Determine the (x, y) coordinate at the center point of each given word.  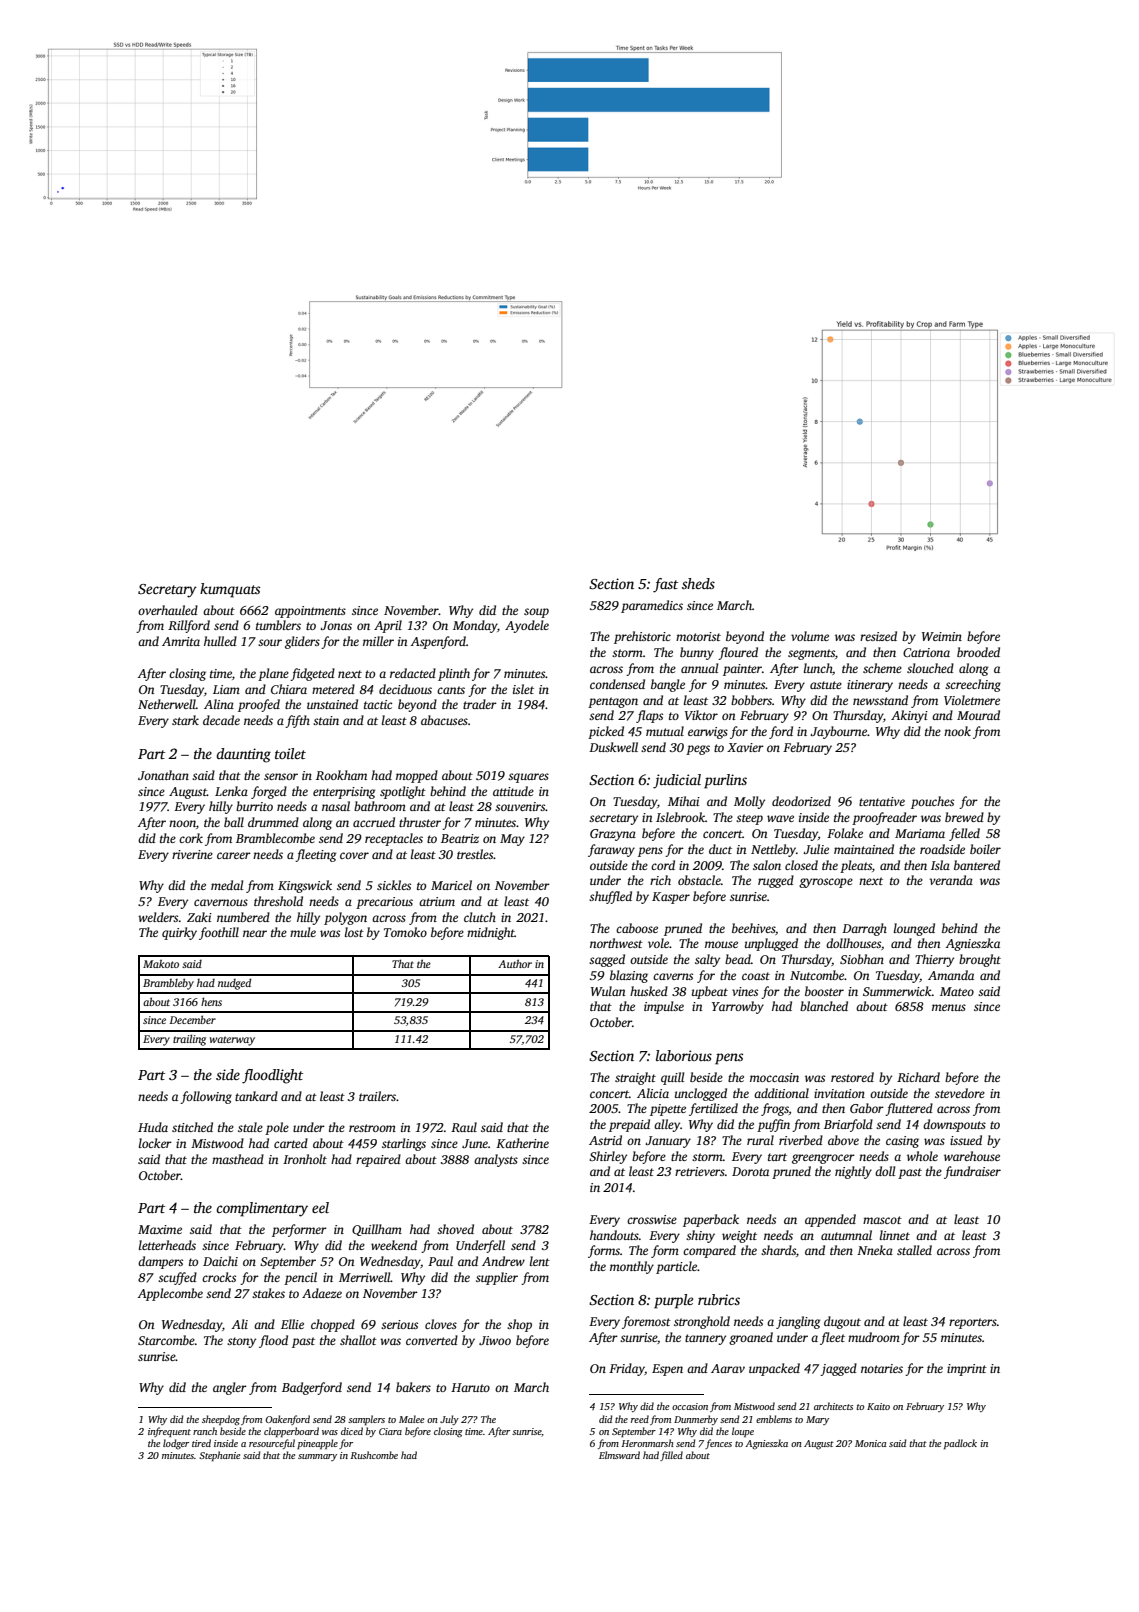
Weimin (942, 636)
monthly (632, 1267)
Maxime (160, 1229)
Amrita (181, 641)
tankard (256, 1096)
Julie (816, 849)
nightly (853, 1172)
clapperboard (291, 1432)
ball (234, 822)
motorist (698, 636)
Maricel (451, 885)
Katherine (522, 1143)
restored (852, 1077)
